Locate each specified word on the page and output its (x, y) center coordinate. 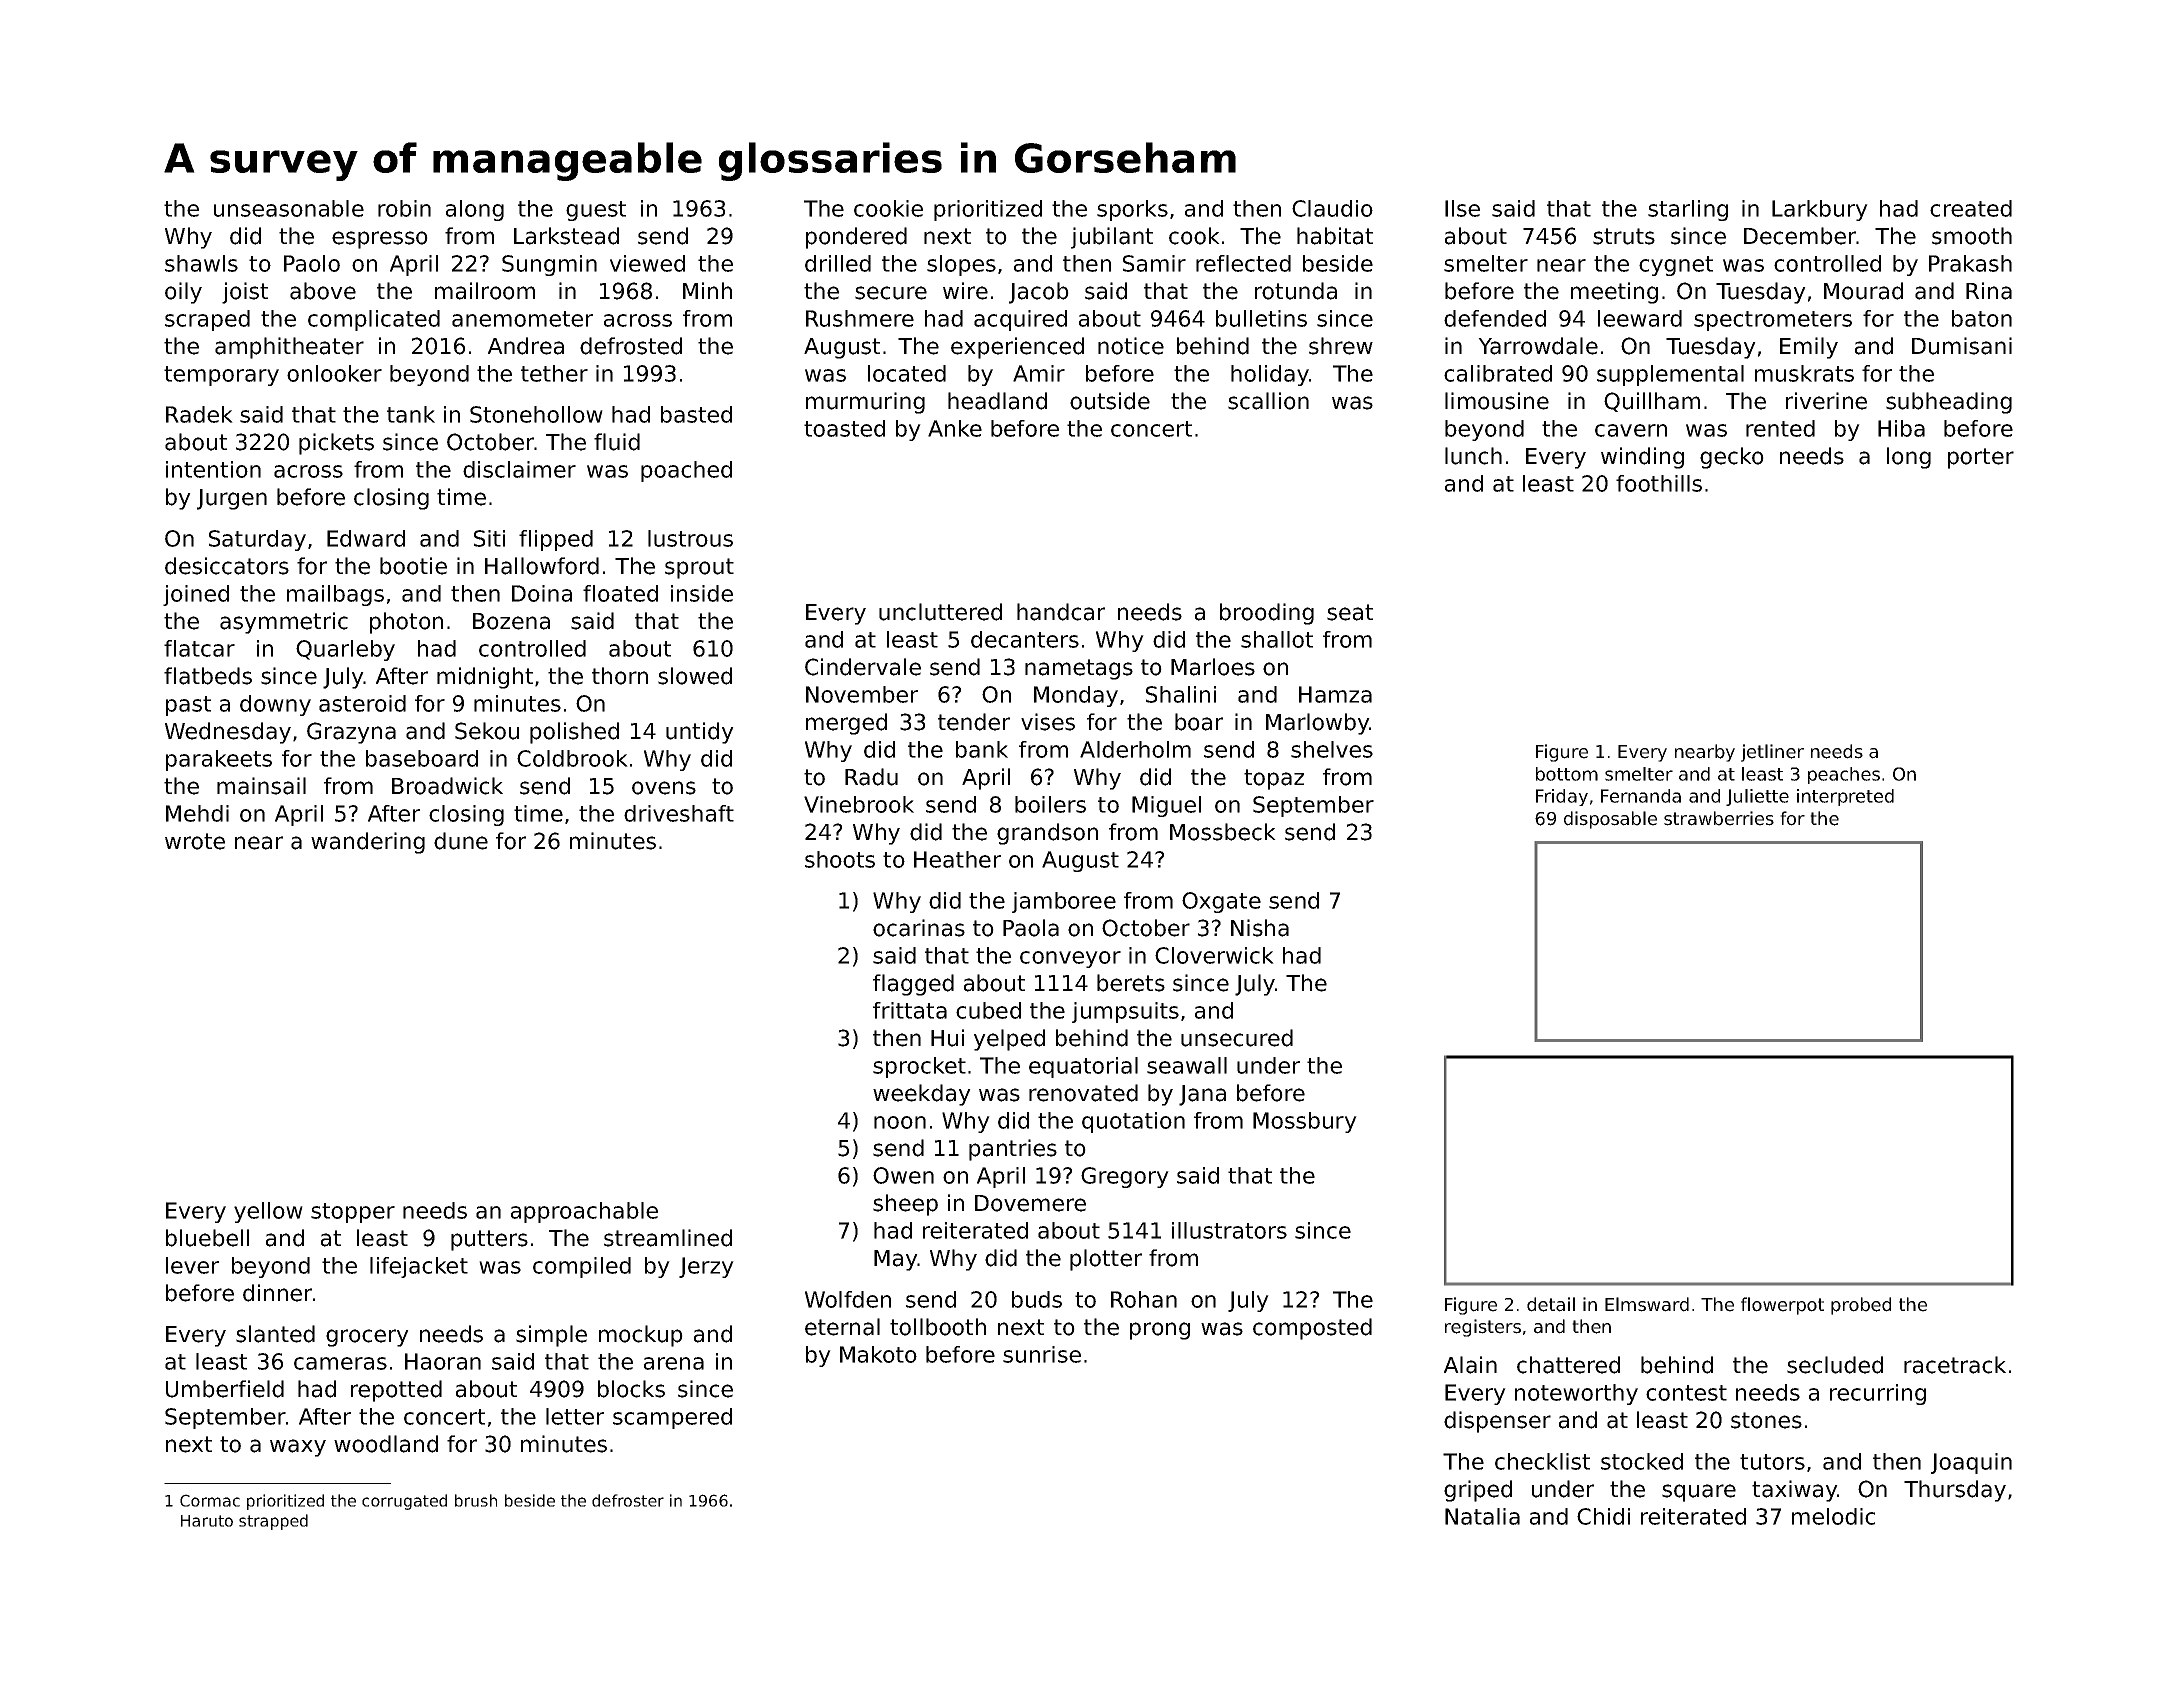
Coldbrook (572, 758)
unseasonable (289, 208)
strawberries (1719, 818)
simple (551, 1336)
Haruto (207, 1521)
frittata (910, 1010)
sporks (1132, 210)
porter (1981, 458)
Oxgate (1221, 902)
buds (1037, 1299)
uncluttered (940, 612)
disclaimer (519, 469)
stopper (353, 1213)
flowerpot (1782, 1306)
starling (1688, 210)
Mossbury (1305, 1122)
